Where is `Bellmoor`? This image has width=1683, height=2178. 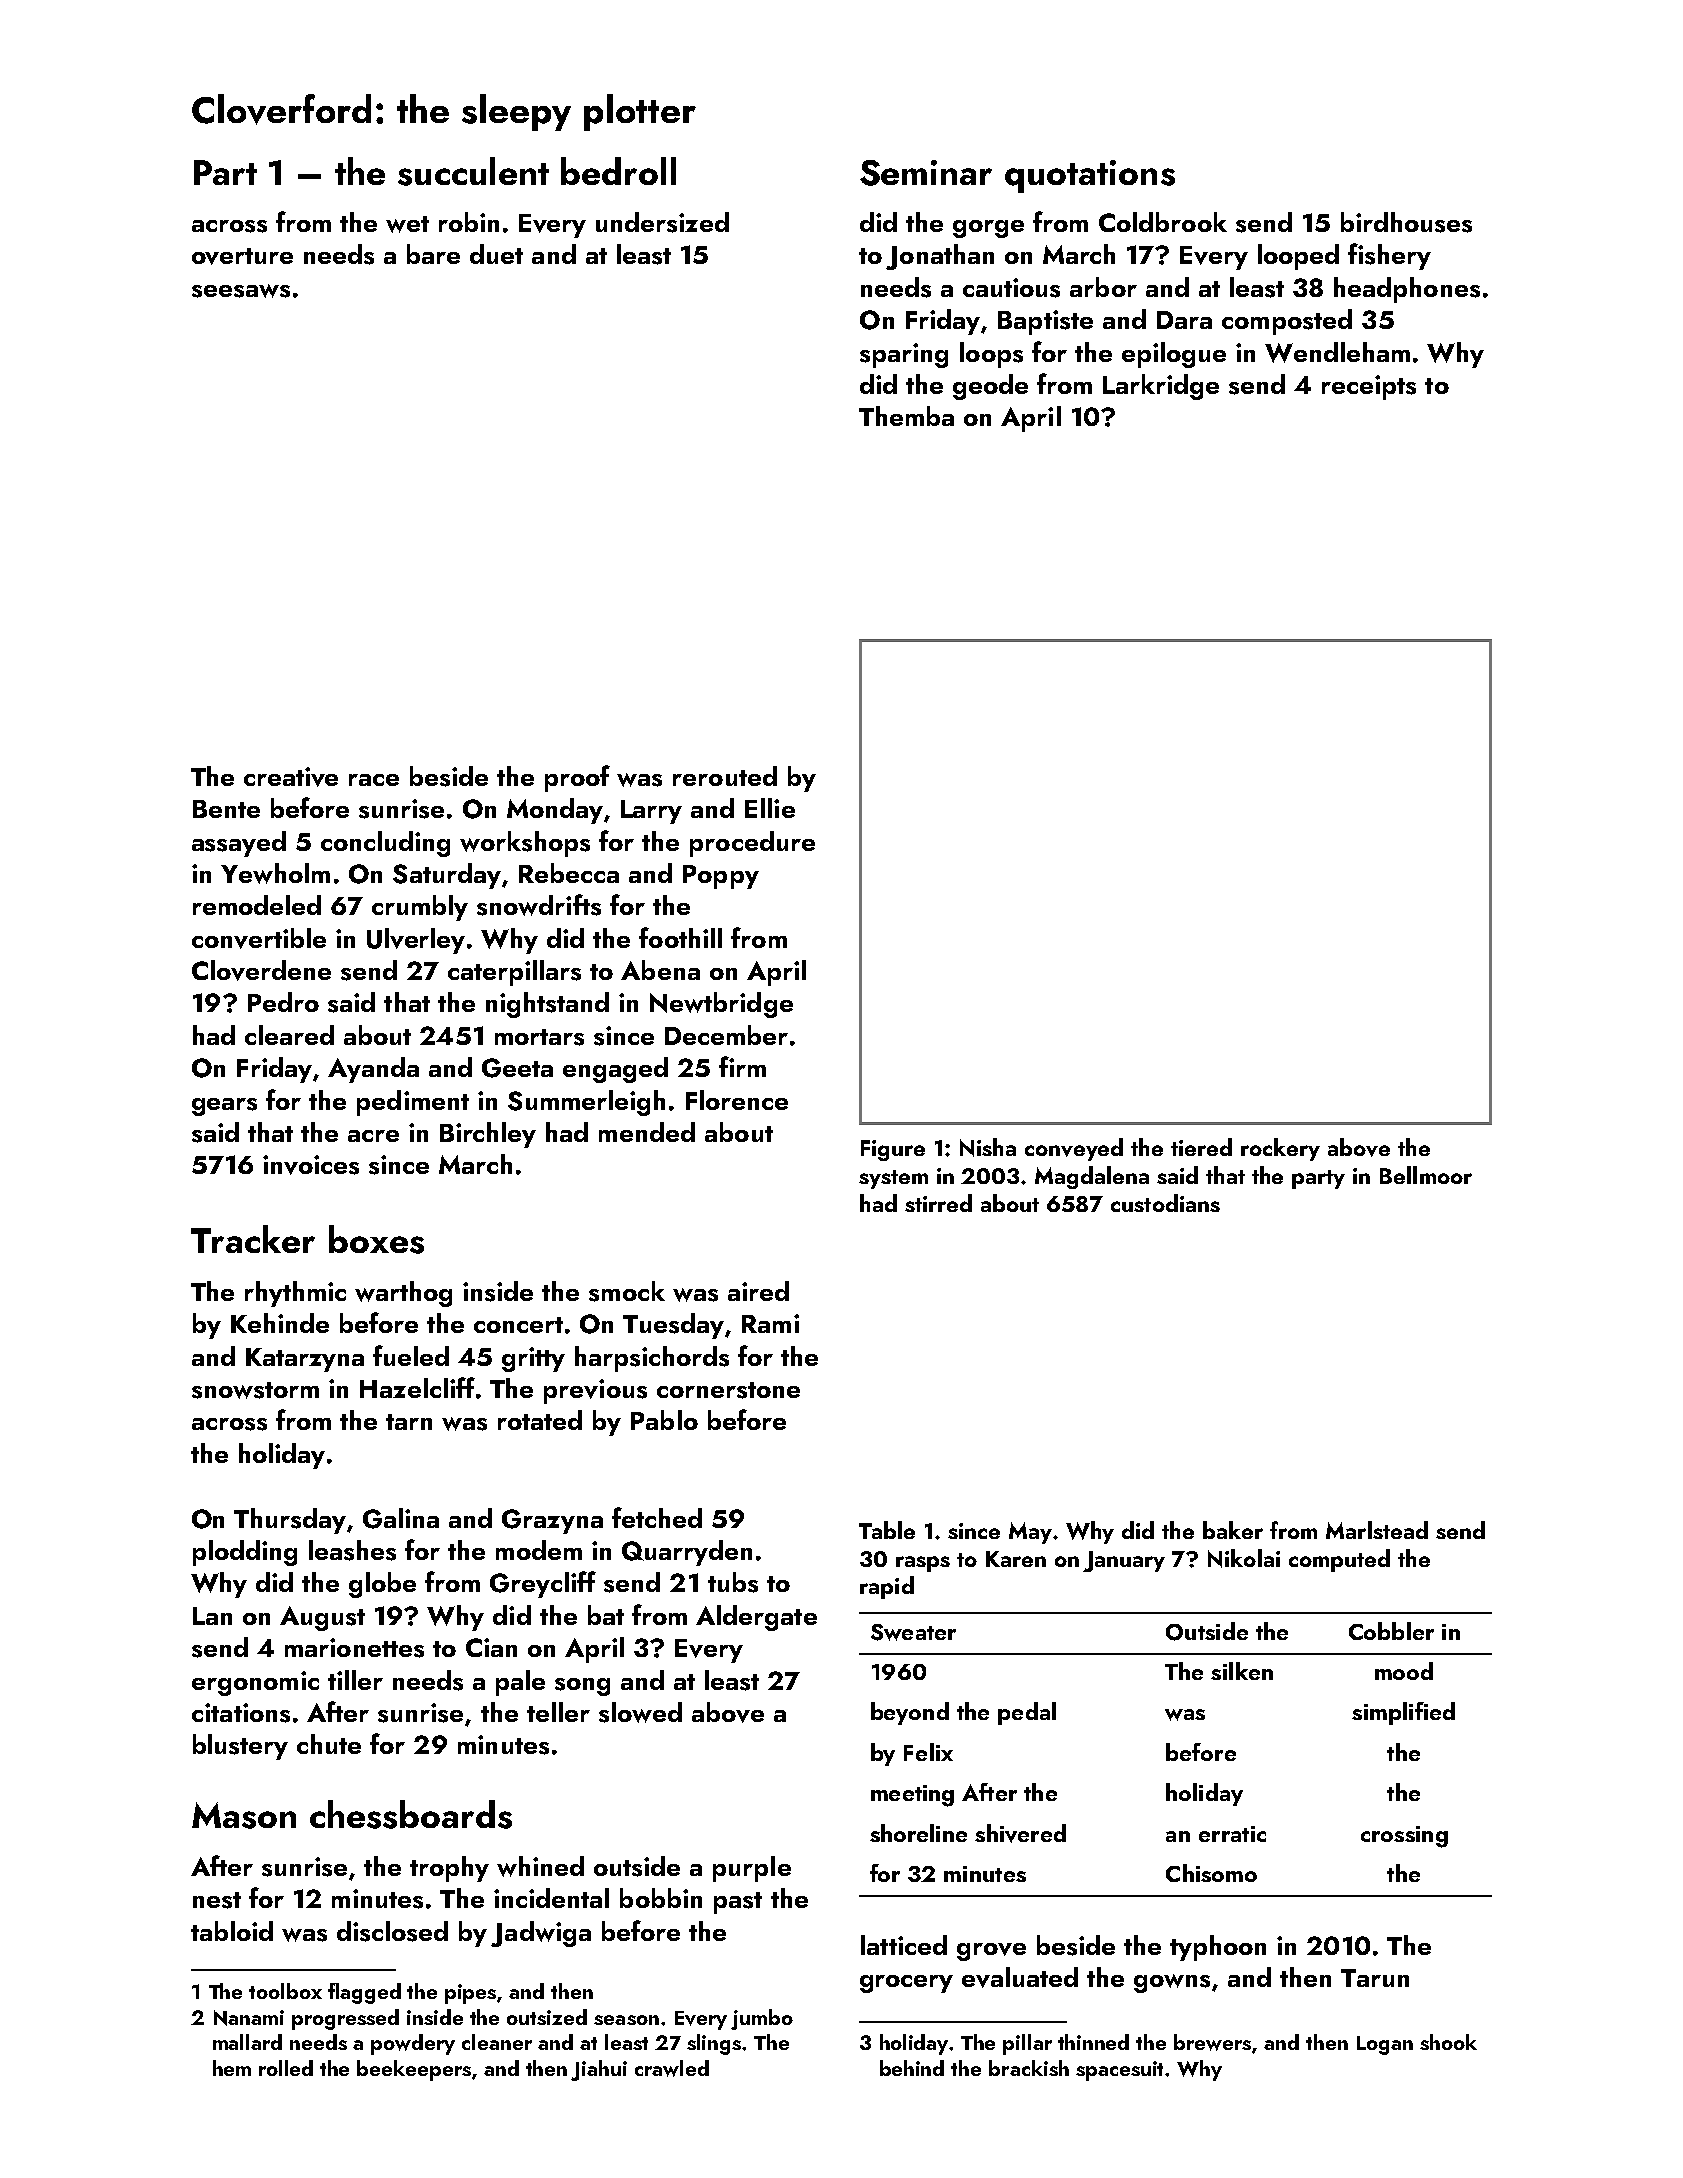 Bellmoor is located at coordinates (1426, 1175).
